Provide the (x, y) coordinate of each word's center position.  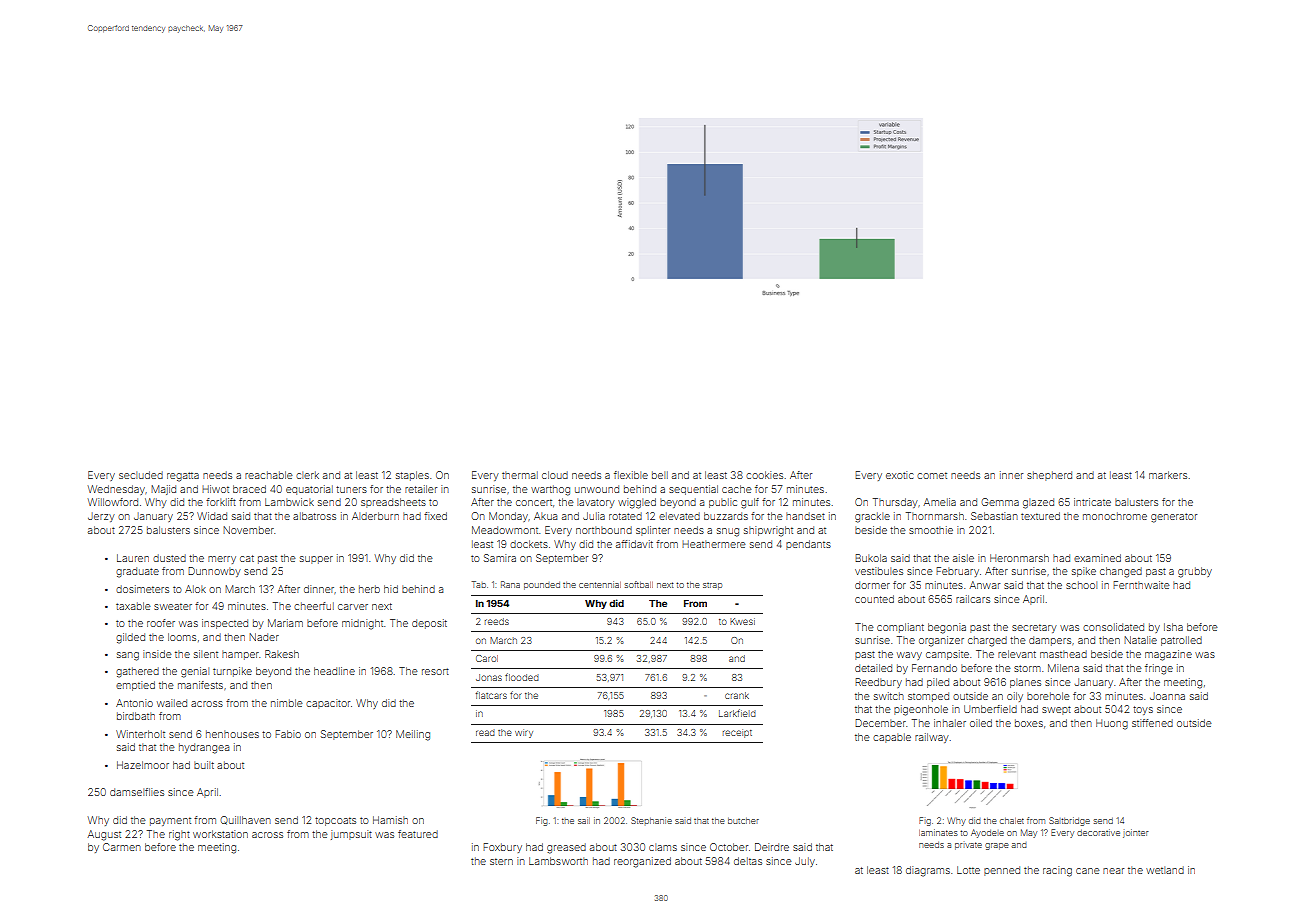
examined (1097, 558)
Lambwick (289, 502)
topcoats (335, 821)
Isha (1173, 627)
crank (737, 695)
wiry (524, 733)
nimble (287, 703)
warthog (550, 490)
